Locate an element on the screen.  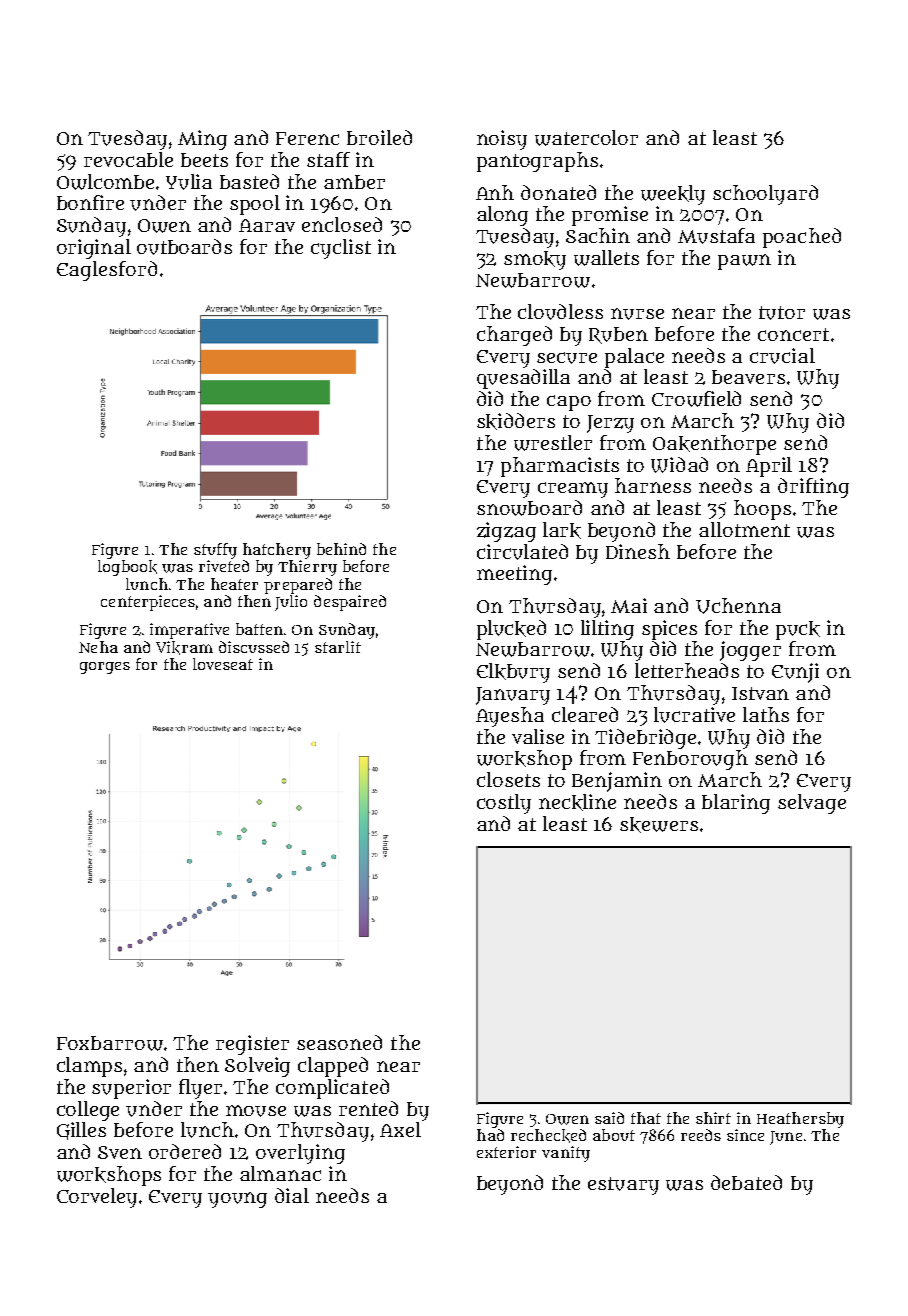
logbook is located at coordinates (127, 568).
